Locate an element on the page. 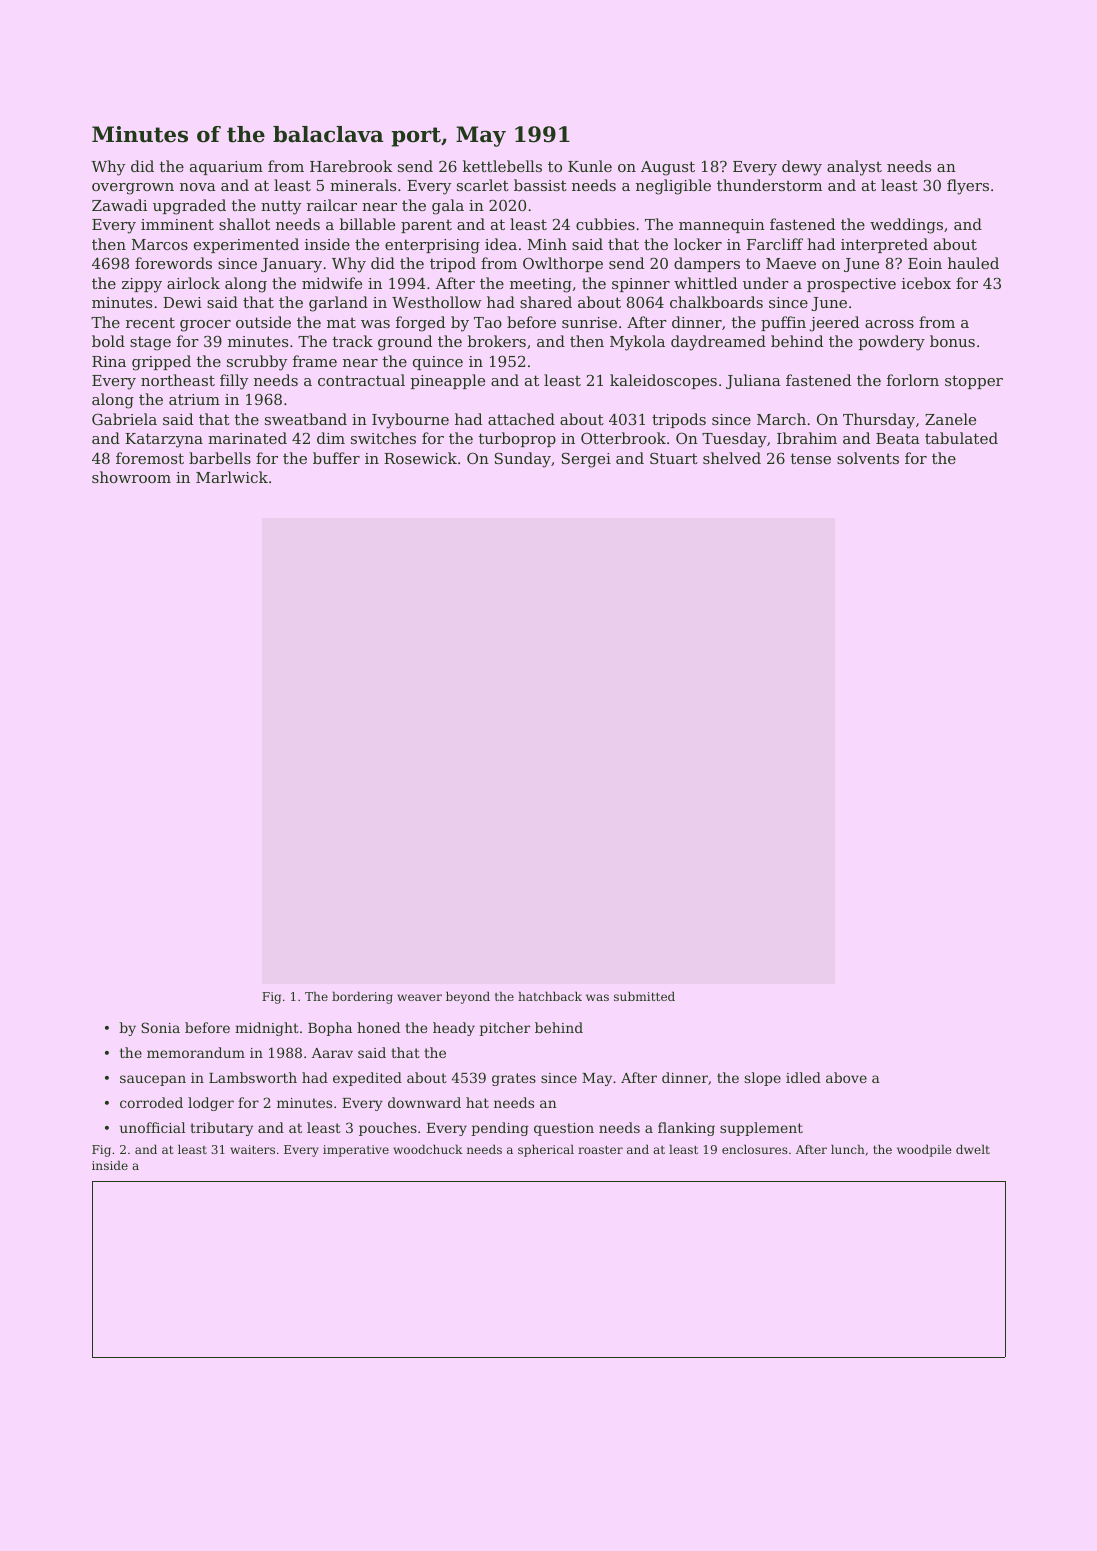 The image size is (1097, 1551). Sonia is located at coordinates (160, 1027).
